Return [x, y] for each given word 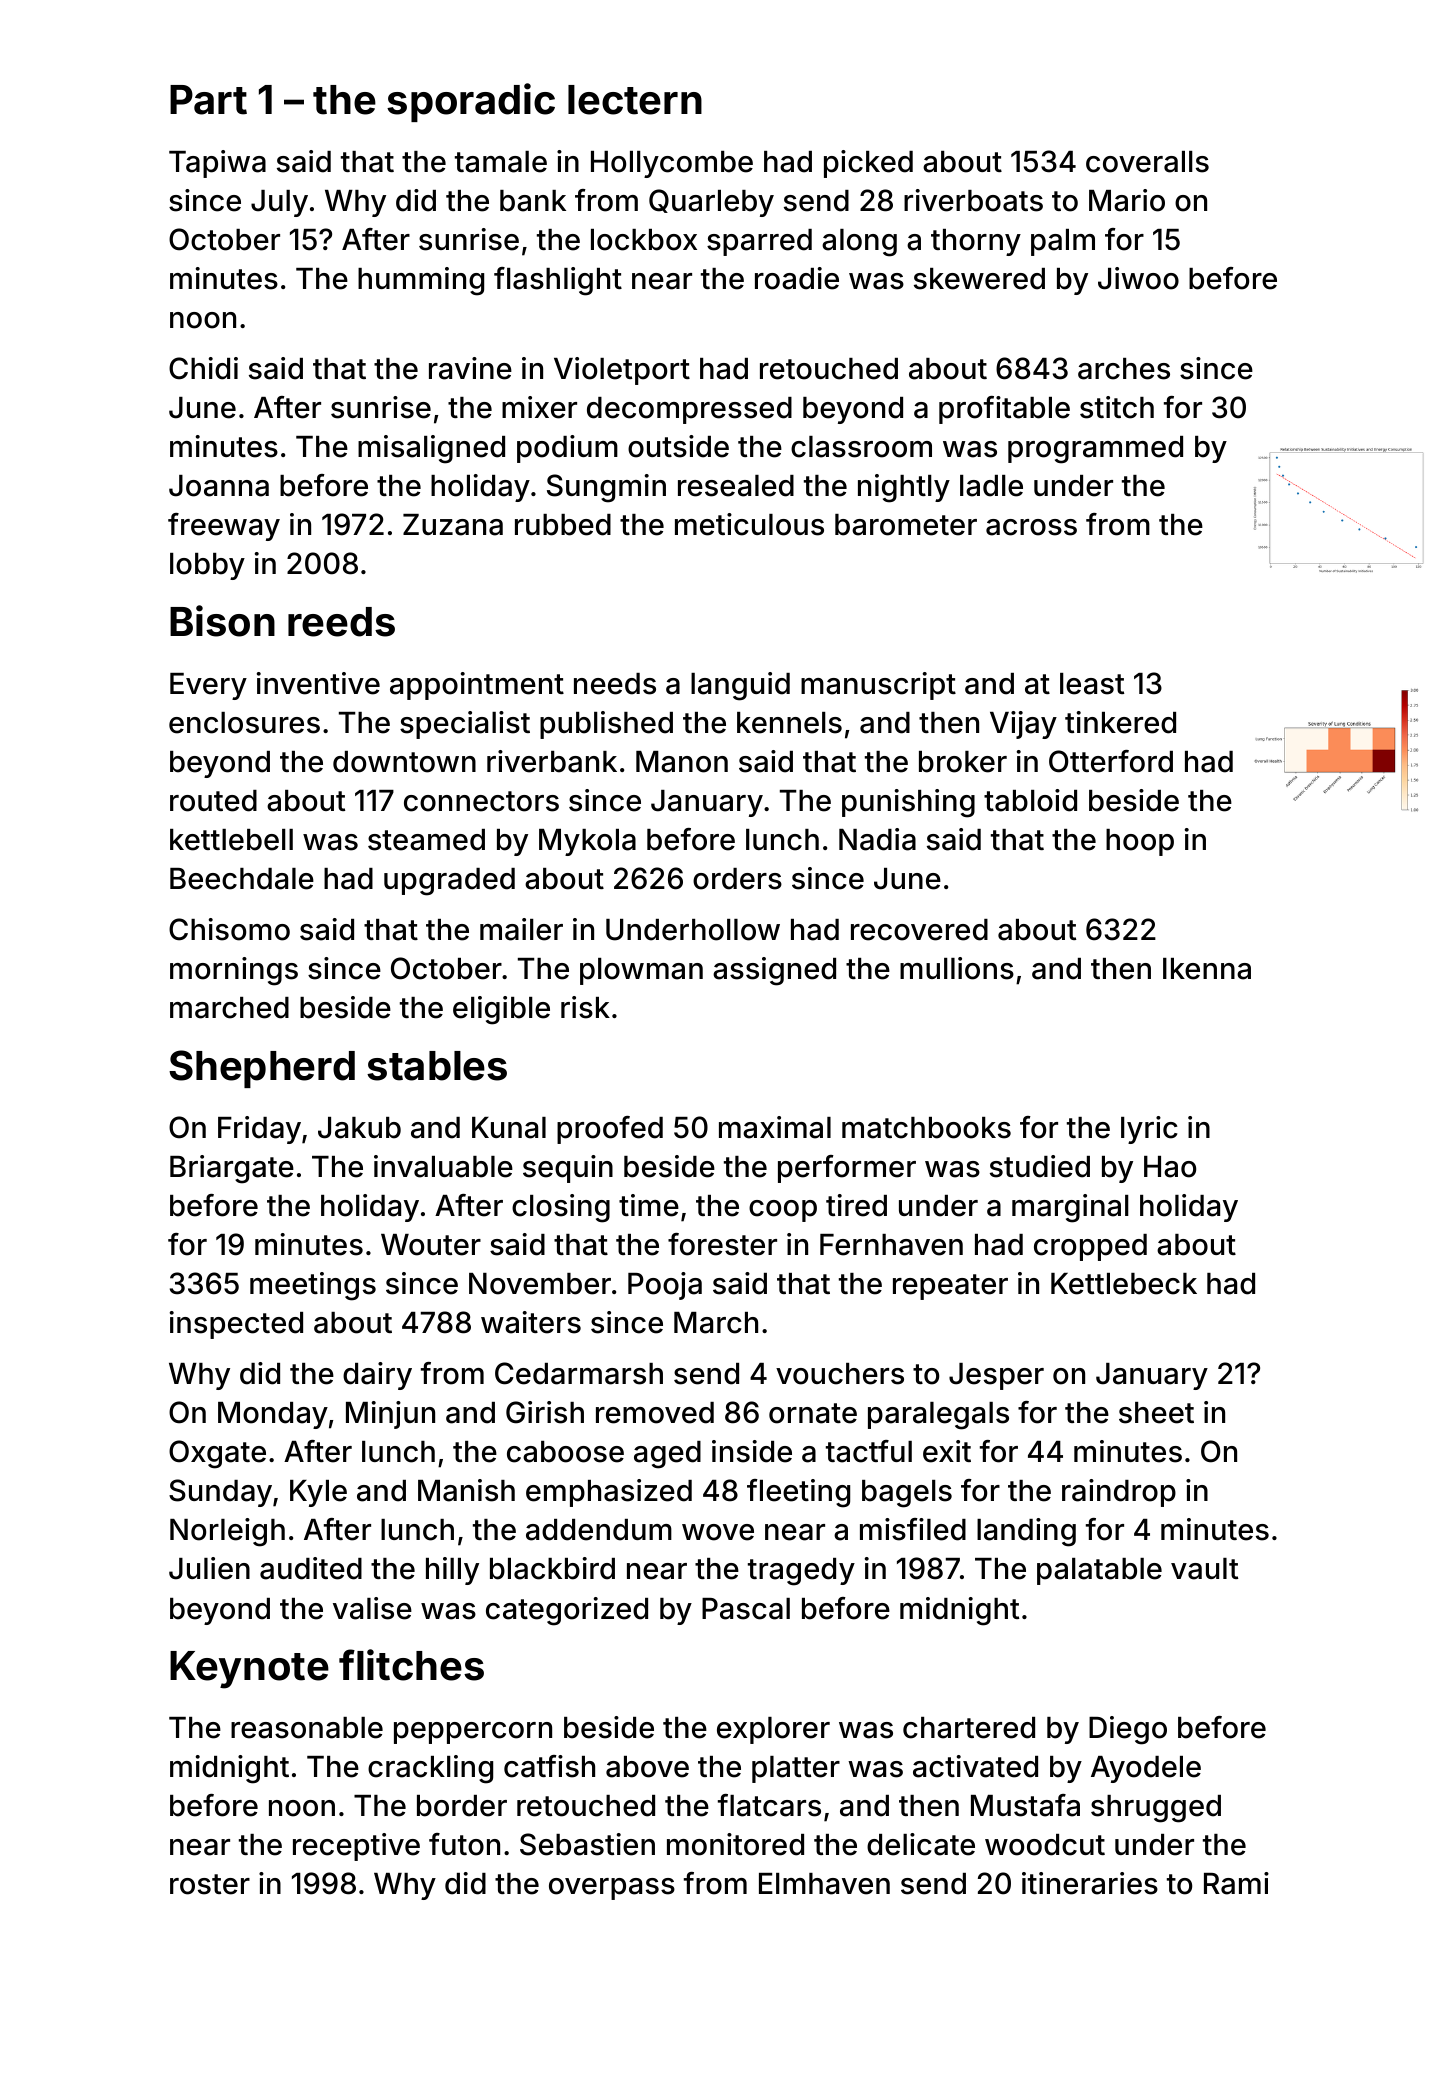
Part [208, 100]
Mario [1127, 200]
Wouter [431, 1245]
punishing [908, 803]
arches [1124, 369]
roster [210, 1884]
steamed [426, 840]
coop [783, 1211]
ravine [470, 368]
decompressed [689, 410]
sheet [1156, 1413]
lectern [635, 100]
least [1092, 684]
